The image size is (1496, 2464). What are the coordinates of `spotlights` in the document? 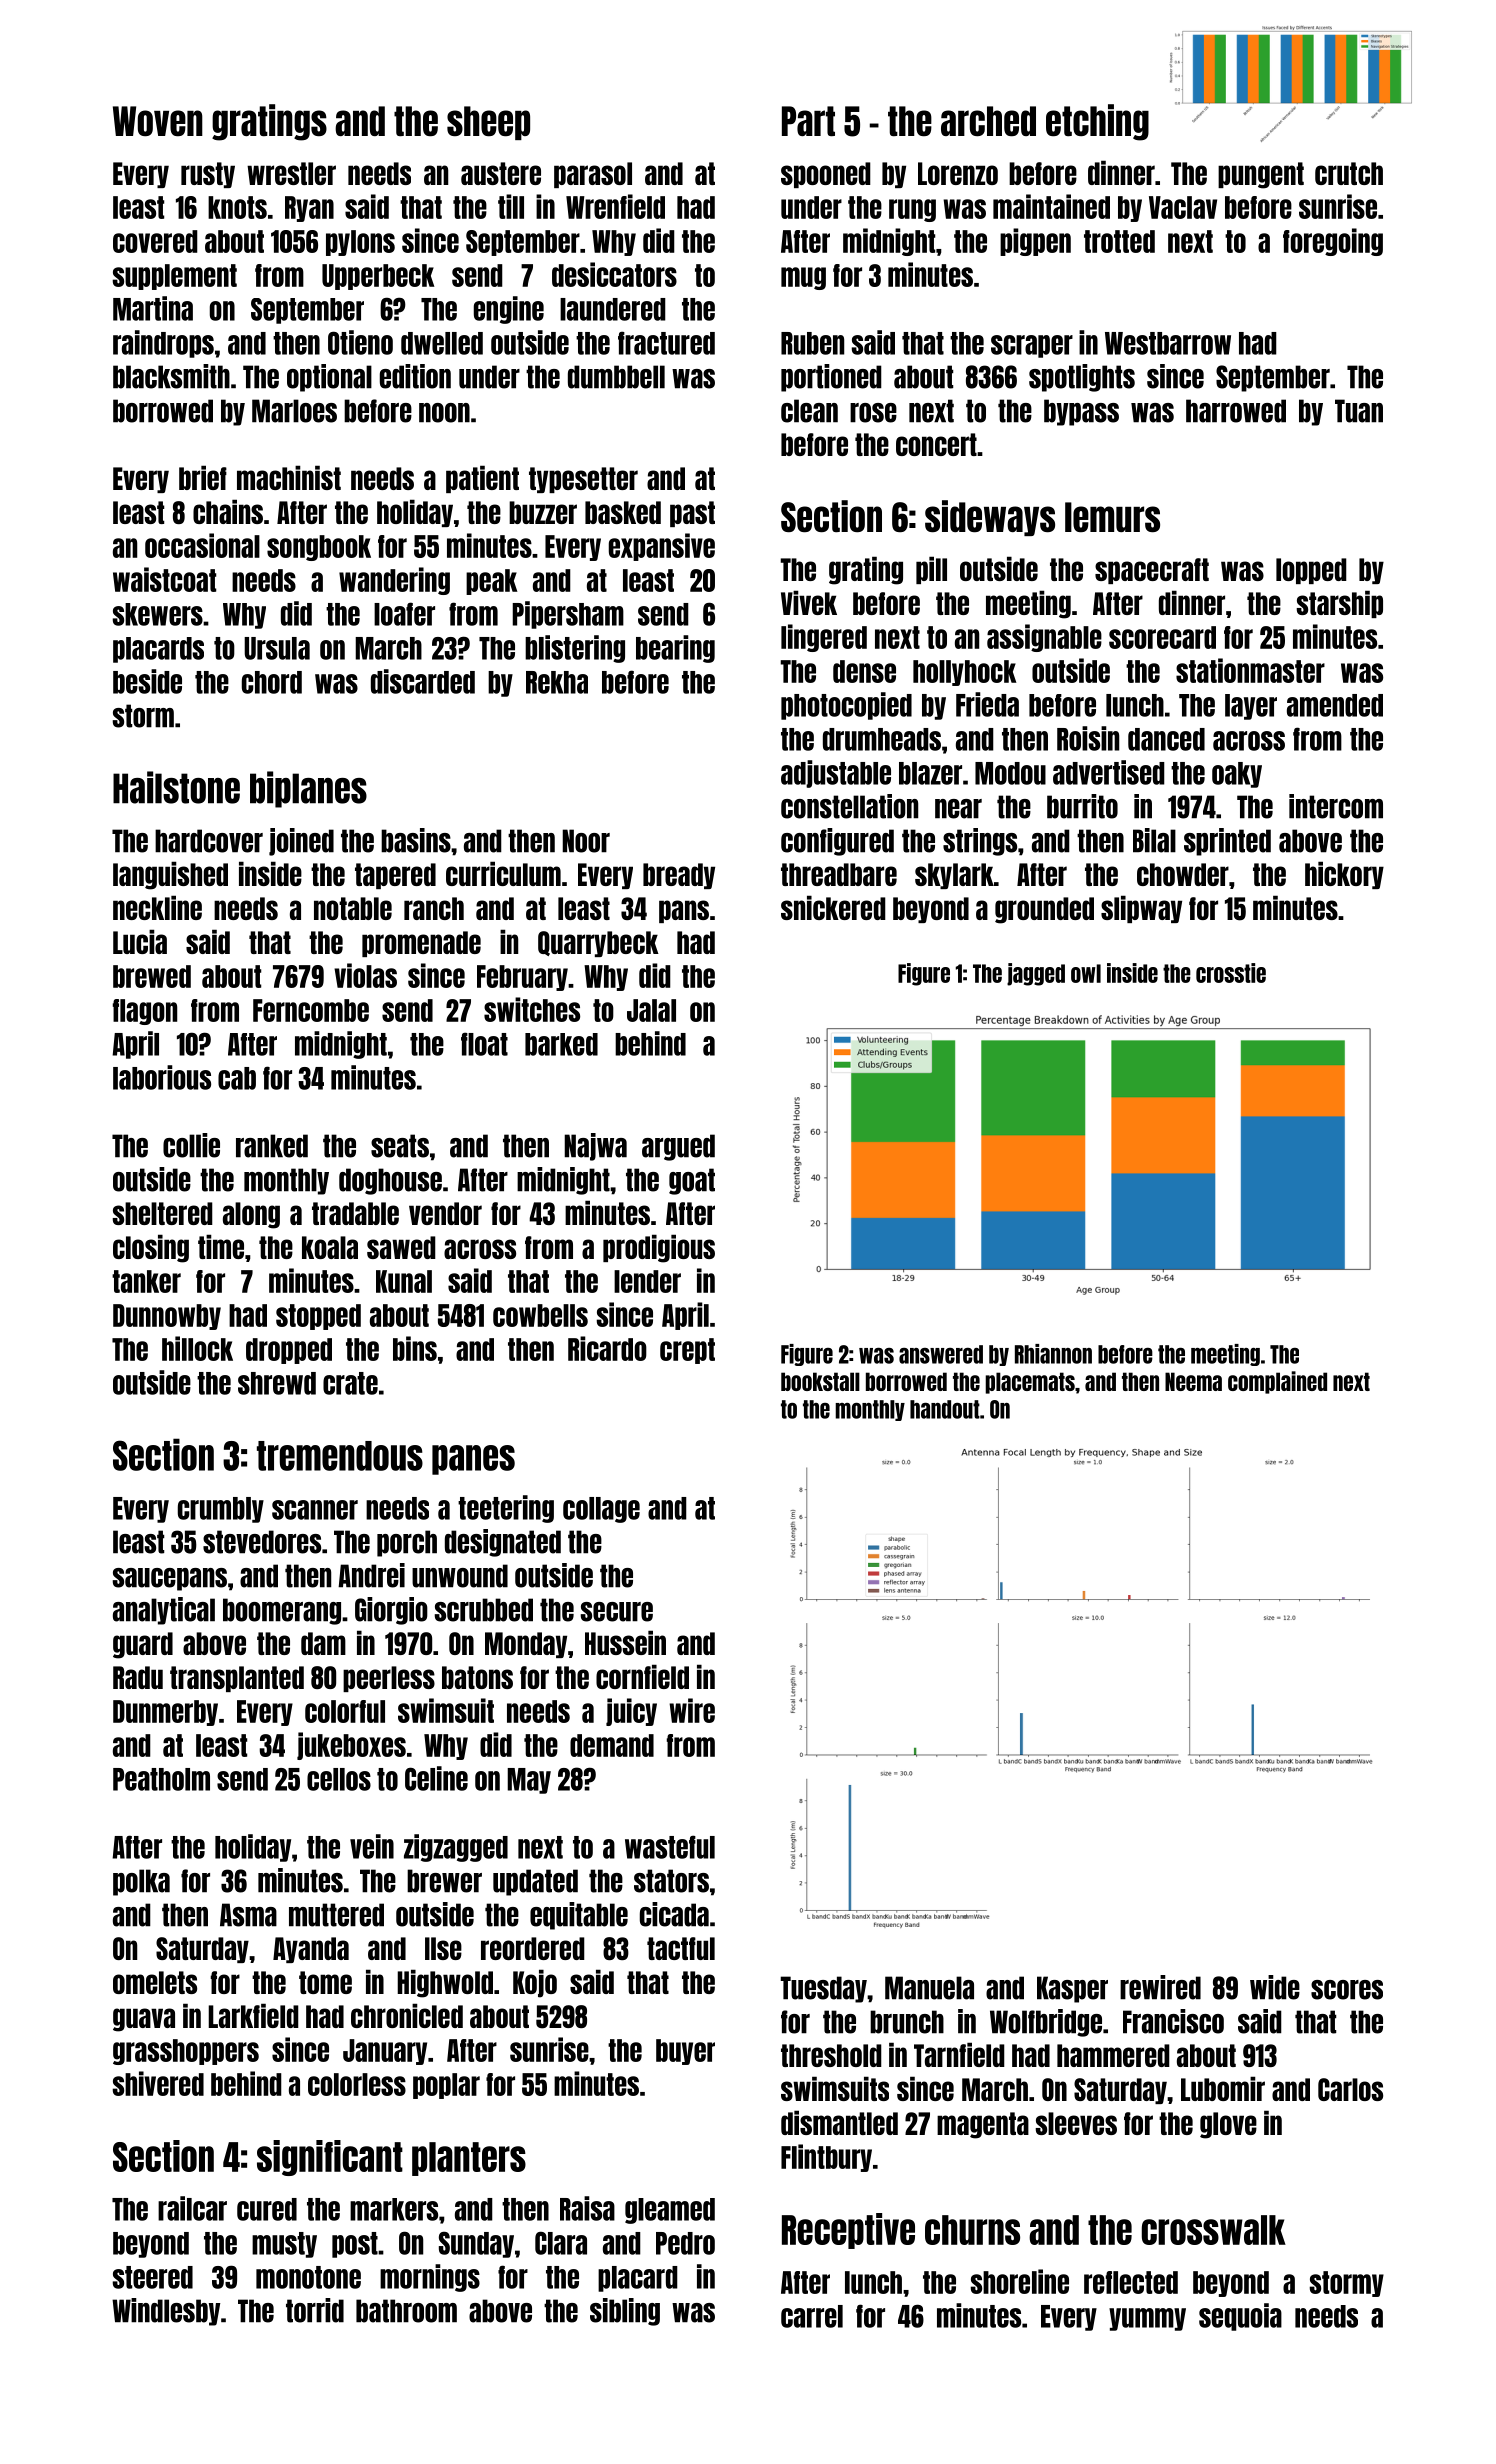 It's located at (1082, 378).
